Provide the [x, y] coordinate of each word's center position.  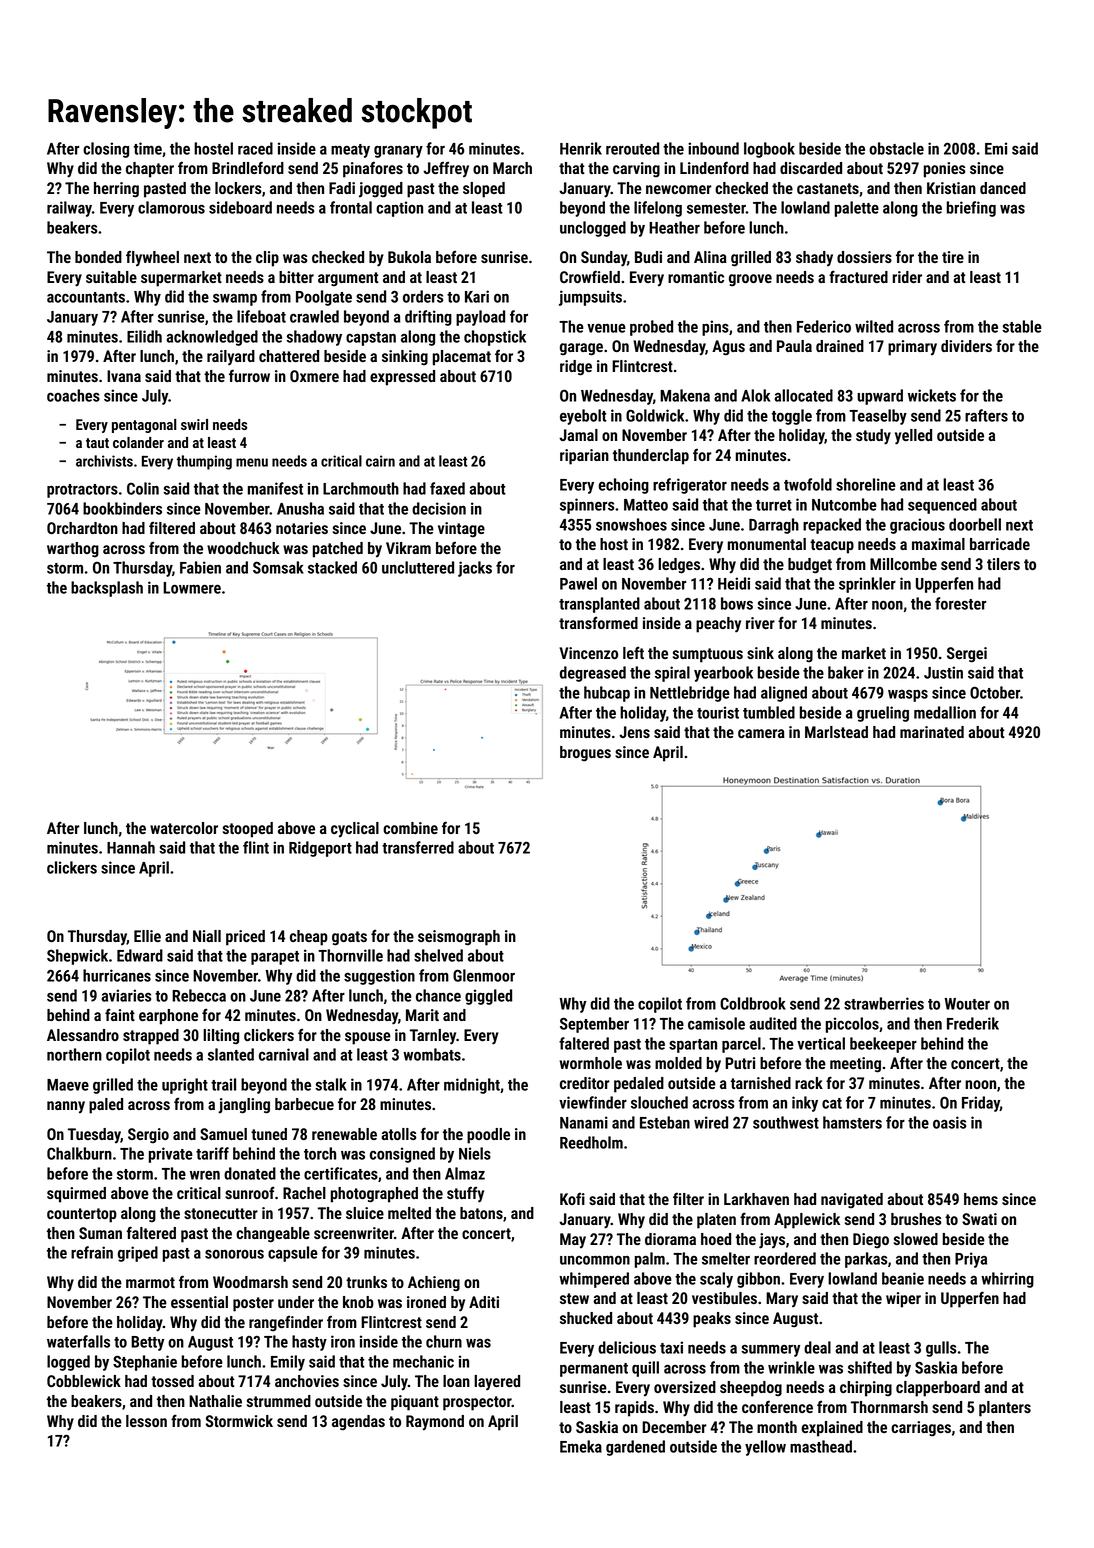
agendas [358, 1423]
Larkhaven [756, 1199]
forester [960, 603]
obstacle [896, 148]
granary [398, 151]
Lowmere [192, 588]
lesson [146, 1421]
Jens [634, 732]
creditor [584, 1083]
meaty [350, 151]
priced [245, 938]
